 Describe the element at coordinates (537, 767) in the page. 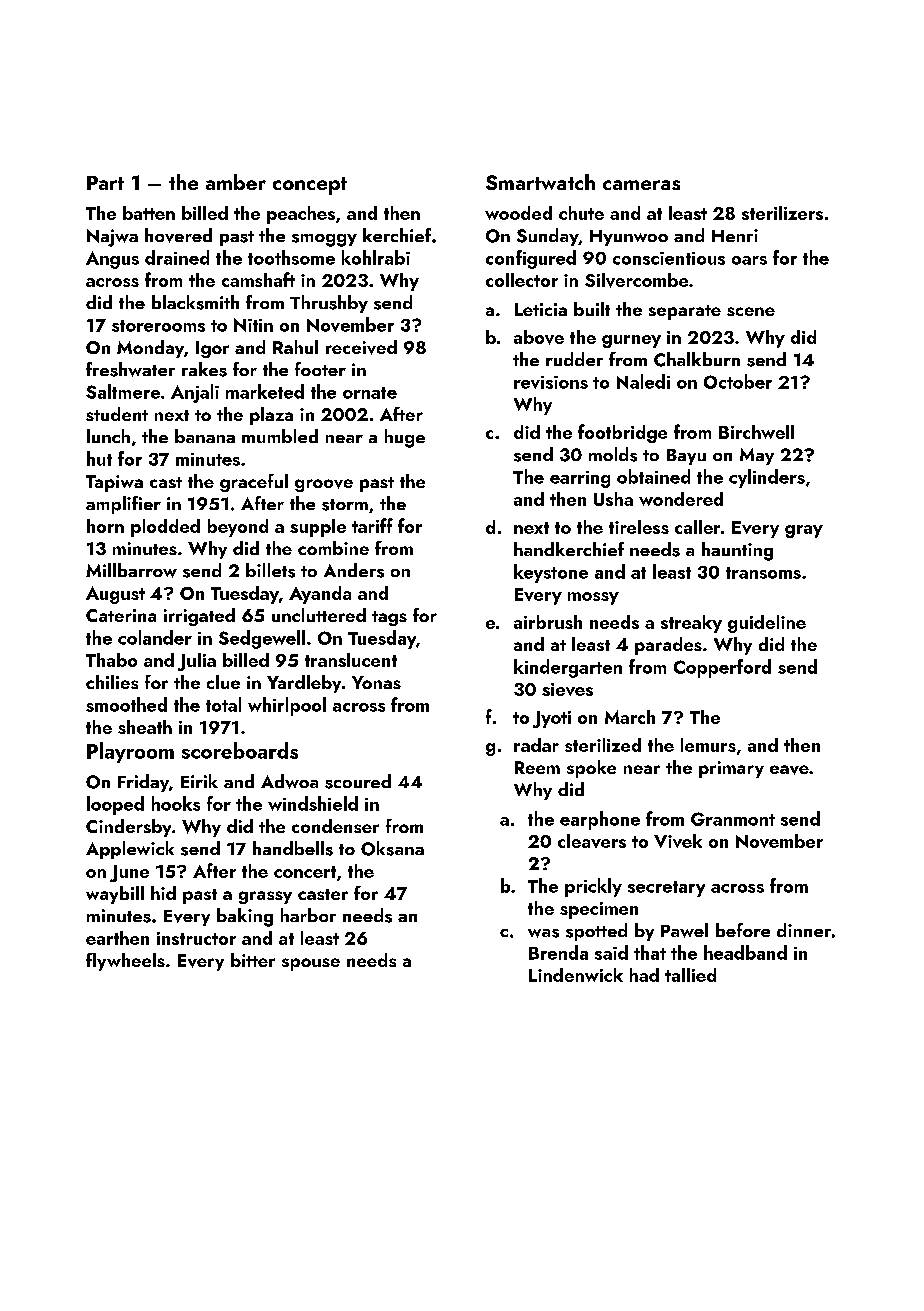

I see `Reem` at that location.
